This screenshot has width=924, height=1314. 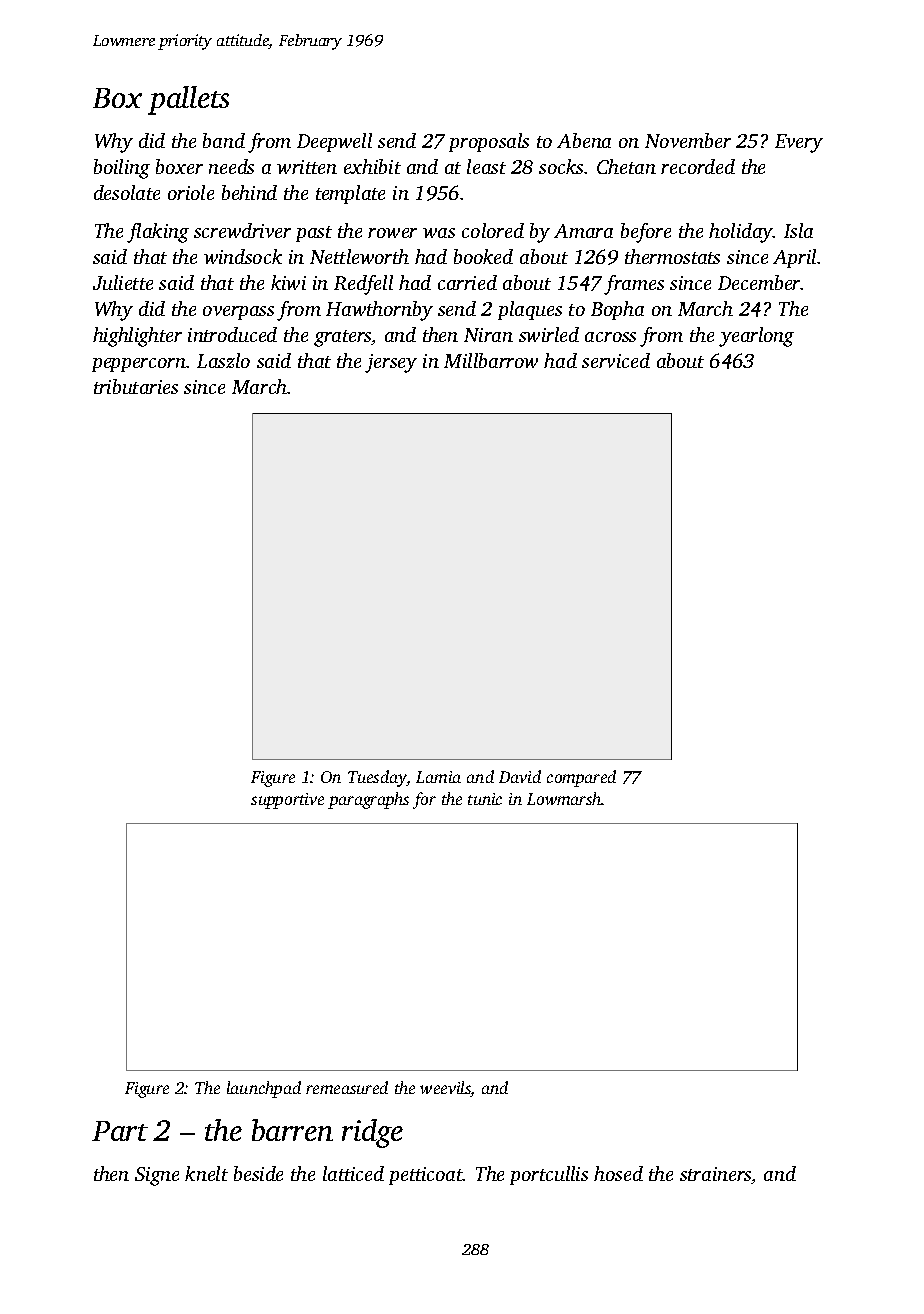 I want to click on Hawthornby, so click(x=379, y=311).
